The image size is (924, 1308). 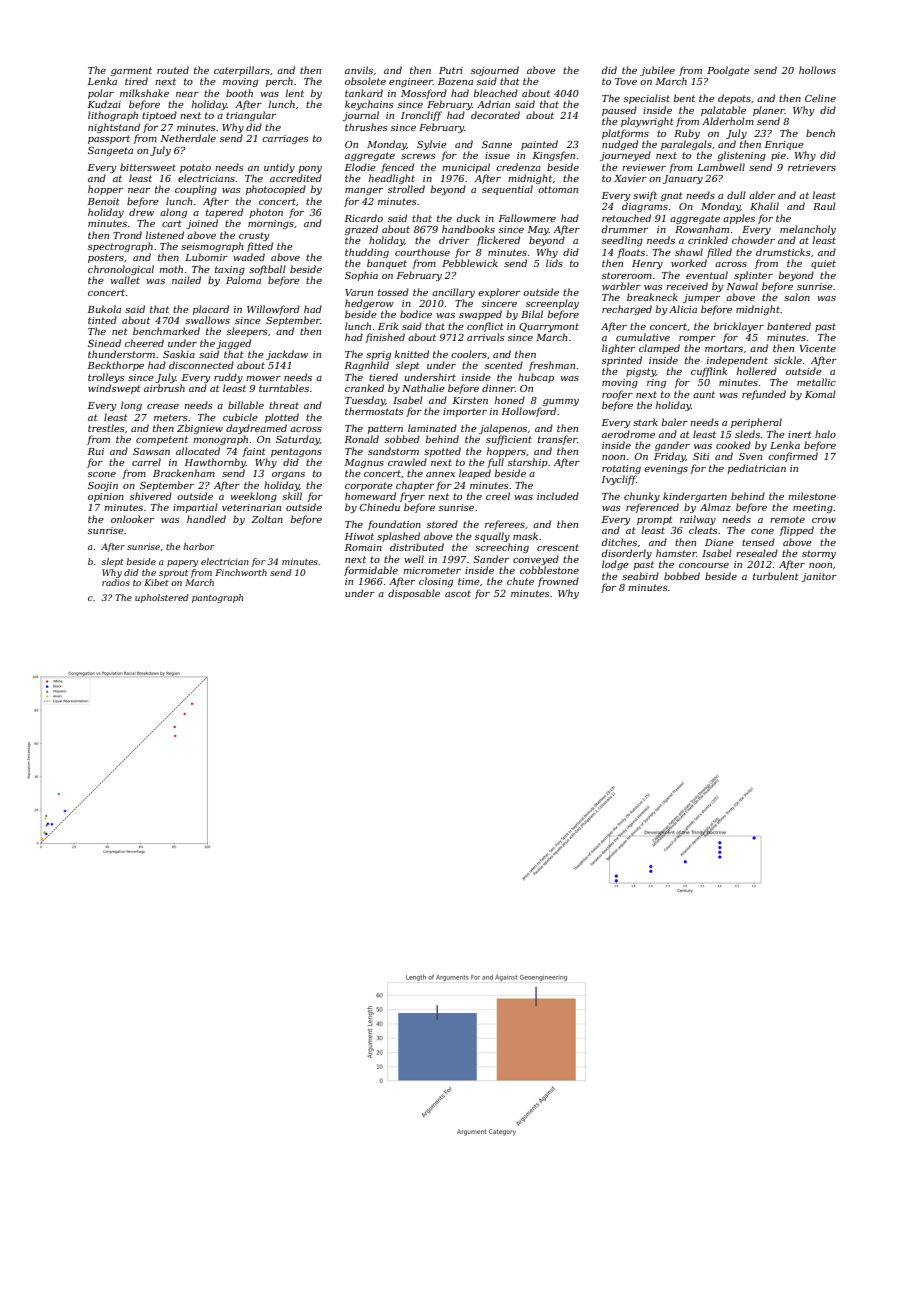 What do you see at coordinates (764, 395) in the screenshot?
I see `refunded` at bounding box center [764, 395].
